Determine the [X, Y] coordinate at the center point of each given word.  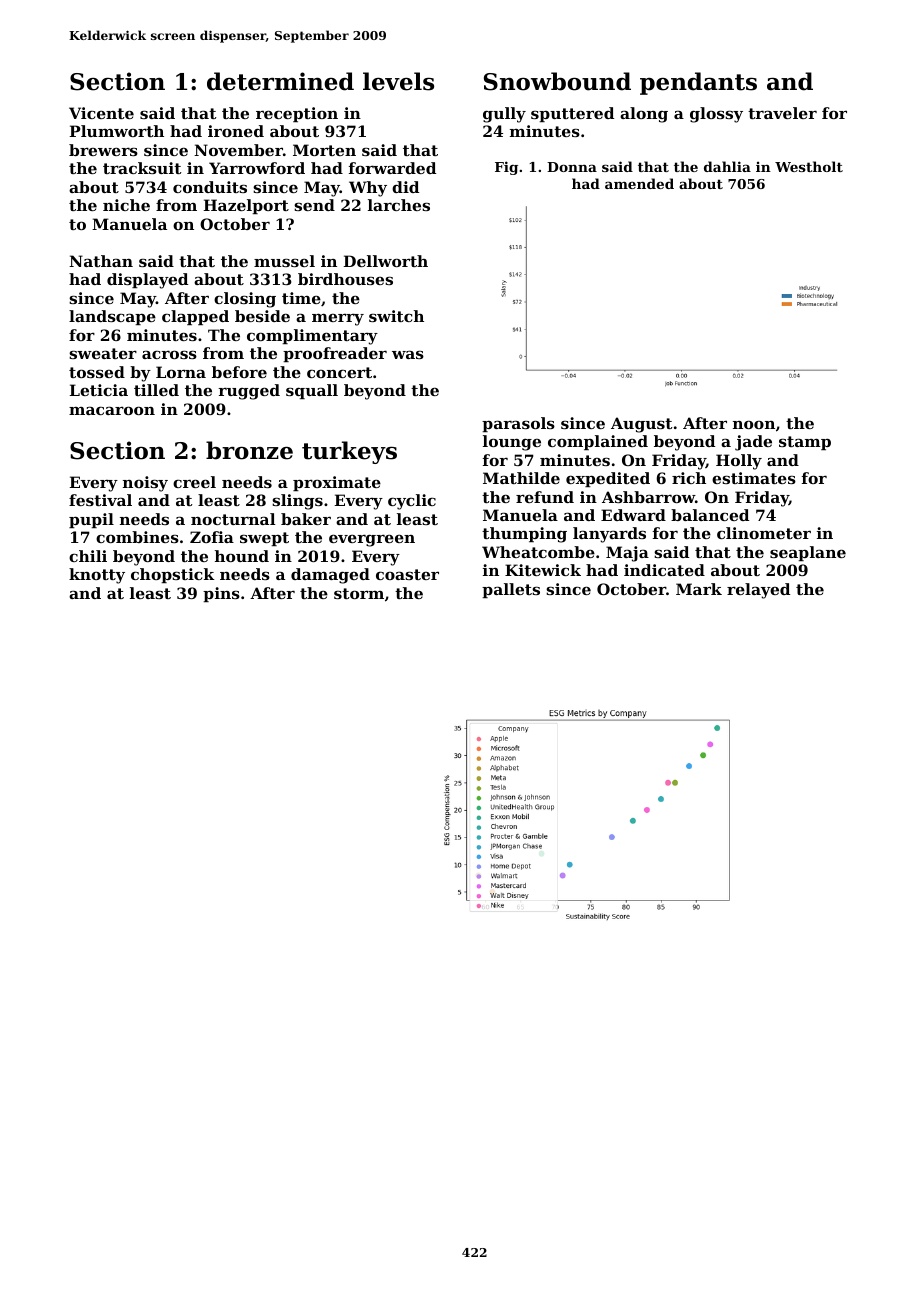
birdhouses [345, 279]
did [405, 187]
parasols [518, 424]
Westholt [809, 166]
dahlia [727, 166]
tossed [97, 372]
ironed [236, 131]
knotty [97, 576]
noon [754, 424]
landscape [112, 317]
